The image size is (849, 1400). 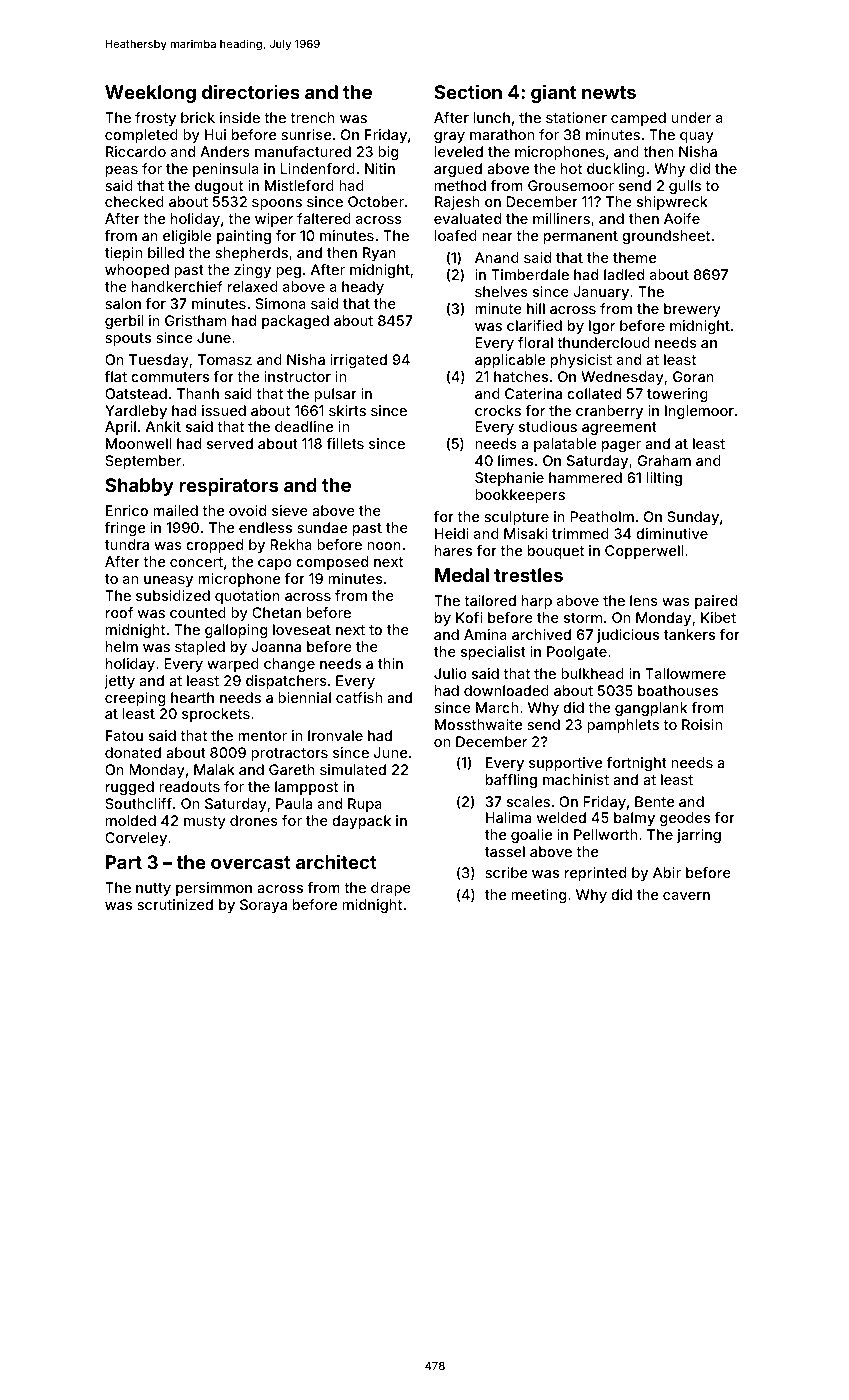 What do you see at coordinates (621, 446) in the image?
I see `pager` at bounding box center [621, 446].
